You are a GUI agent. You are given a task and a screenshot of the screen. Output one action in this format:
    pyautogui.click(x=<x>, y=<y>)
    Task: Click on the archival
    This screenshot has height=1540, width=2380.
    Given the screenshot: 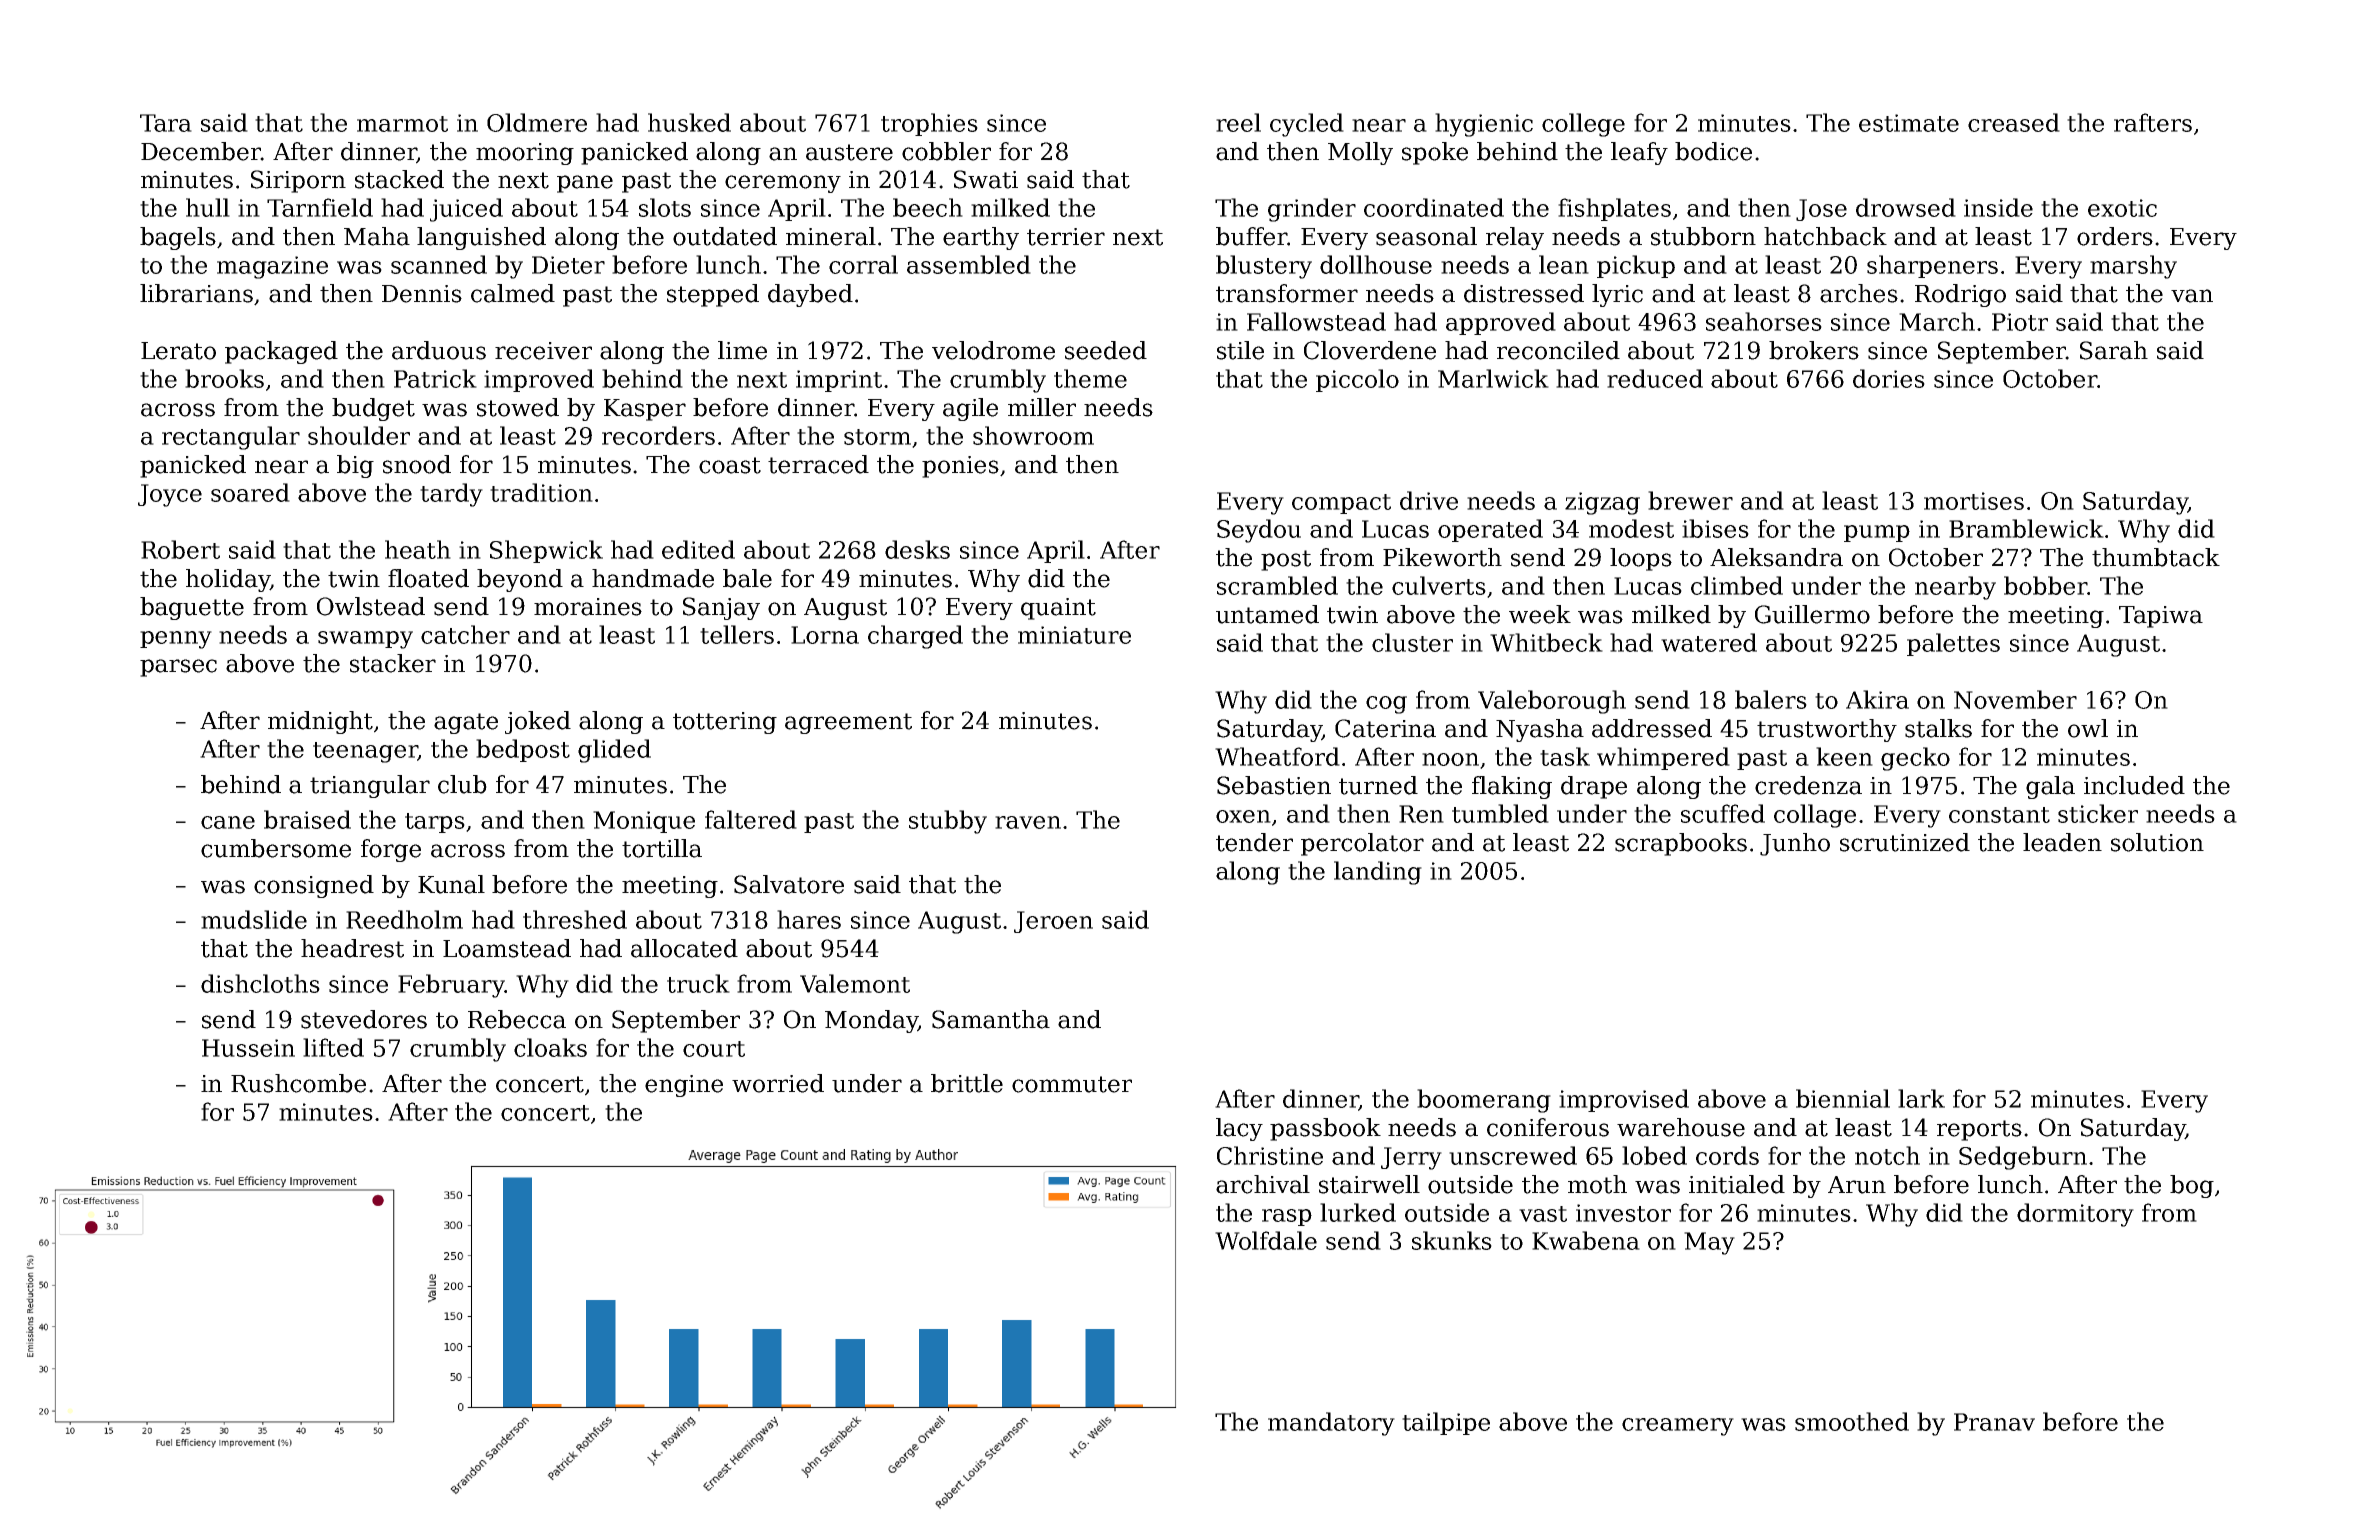 What is the action you would take?
    pyautogui.click(x=1263, y=1184)
